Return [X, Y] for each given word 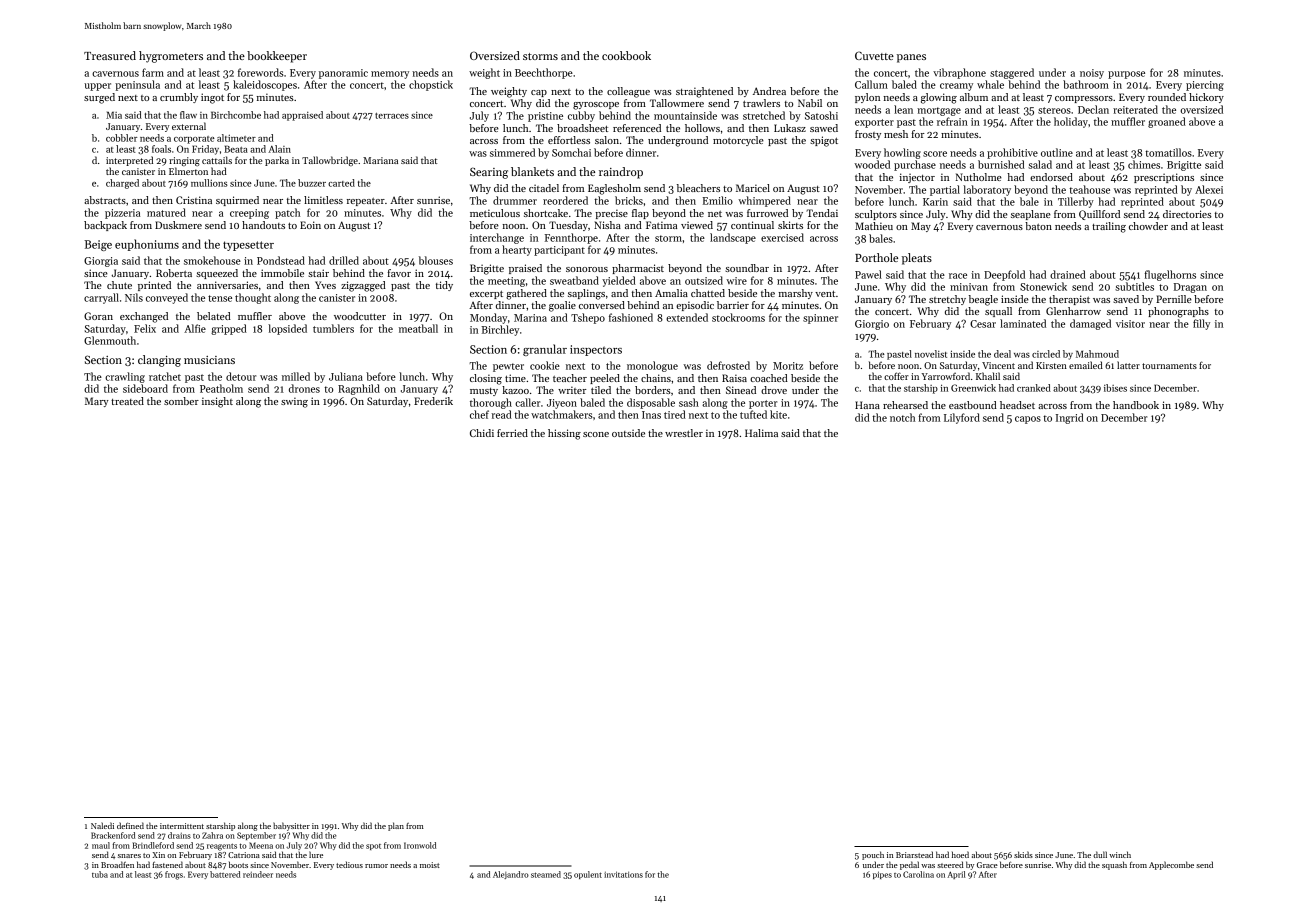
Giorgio [872, 325]
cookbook [626, 55]
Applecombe [1171, 865]
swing [294, 402]
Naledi [102, 825]
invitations [623, 874]
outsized [704, 280]
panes [911, 58]
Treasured [110, 55]
